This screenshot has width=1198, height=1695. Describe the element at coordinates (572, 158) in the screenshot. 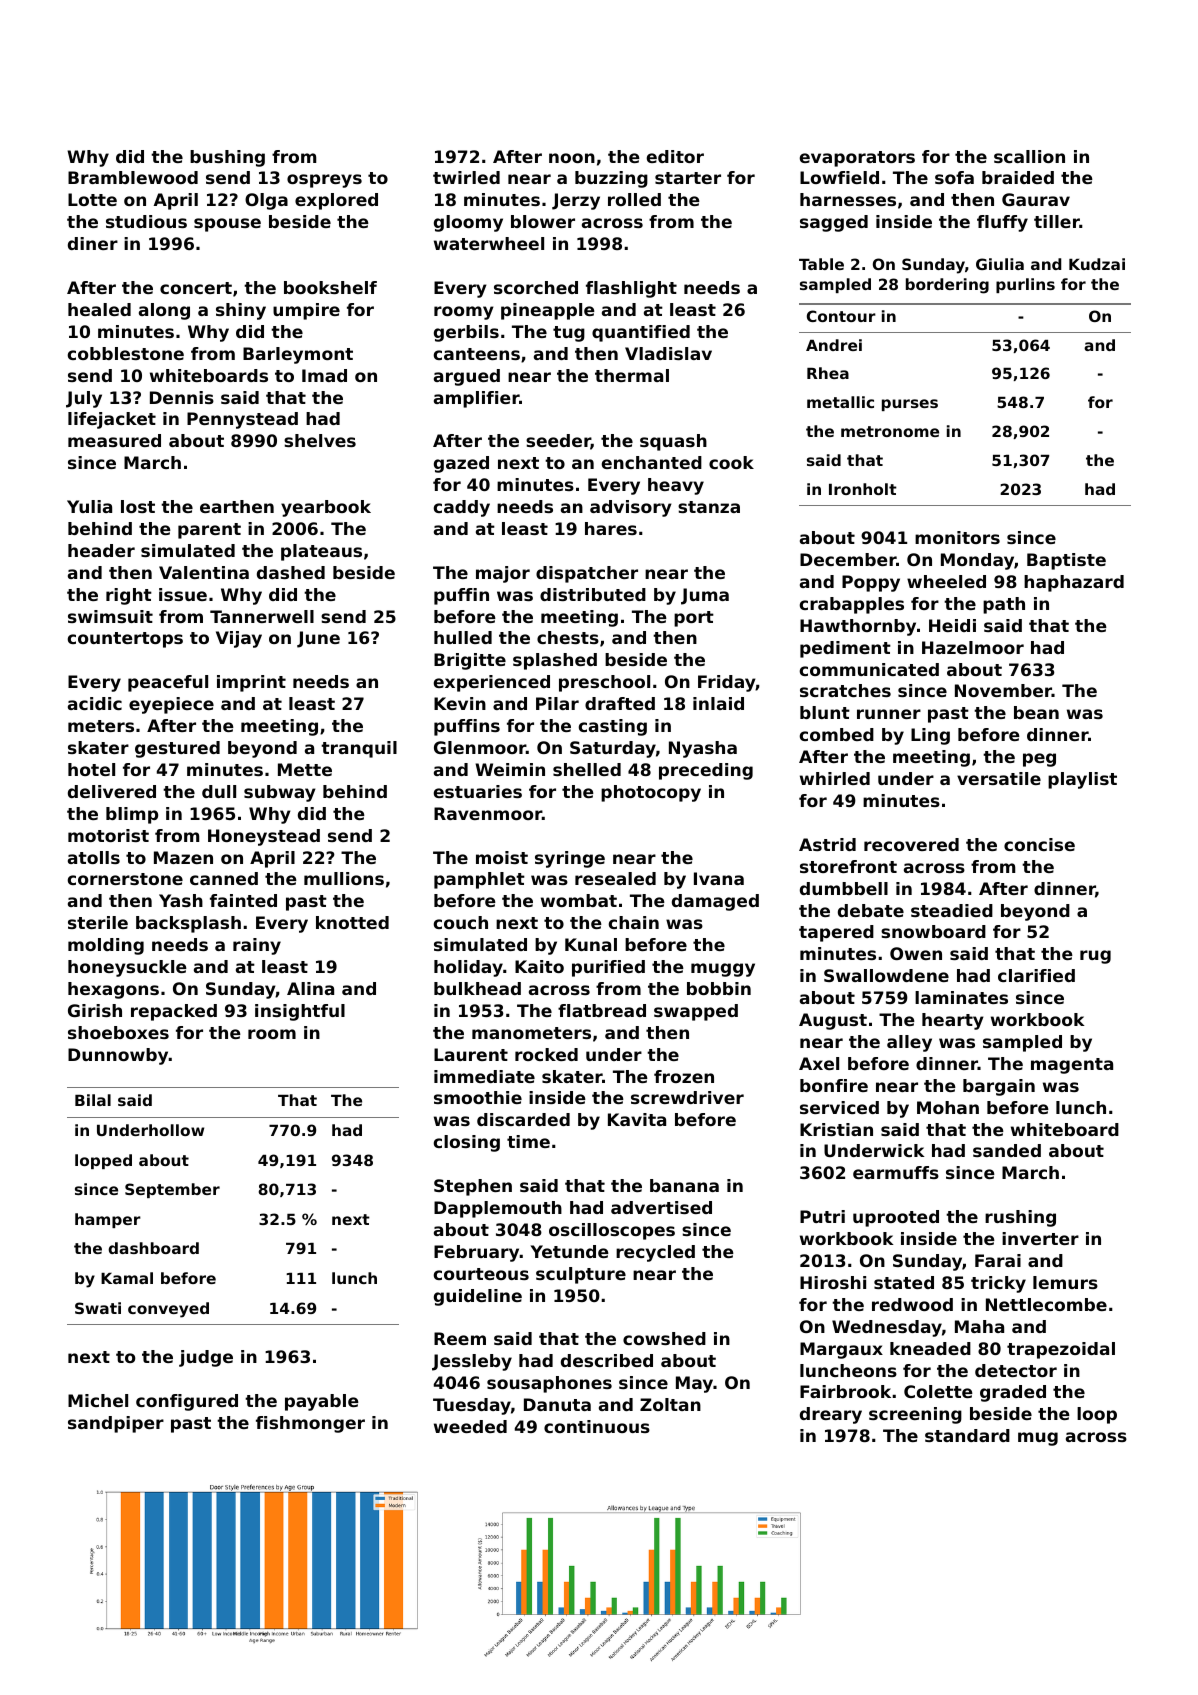

I see `noon` at that location.
